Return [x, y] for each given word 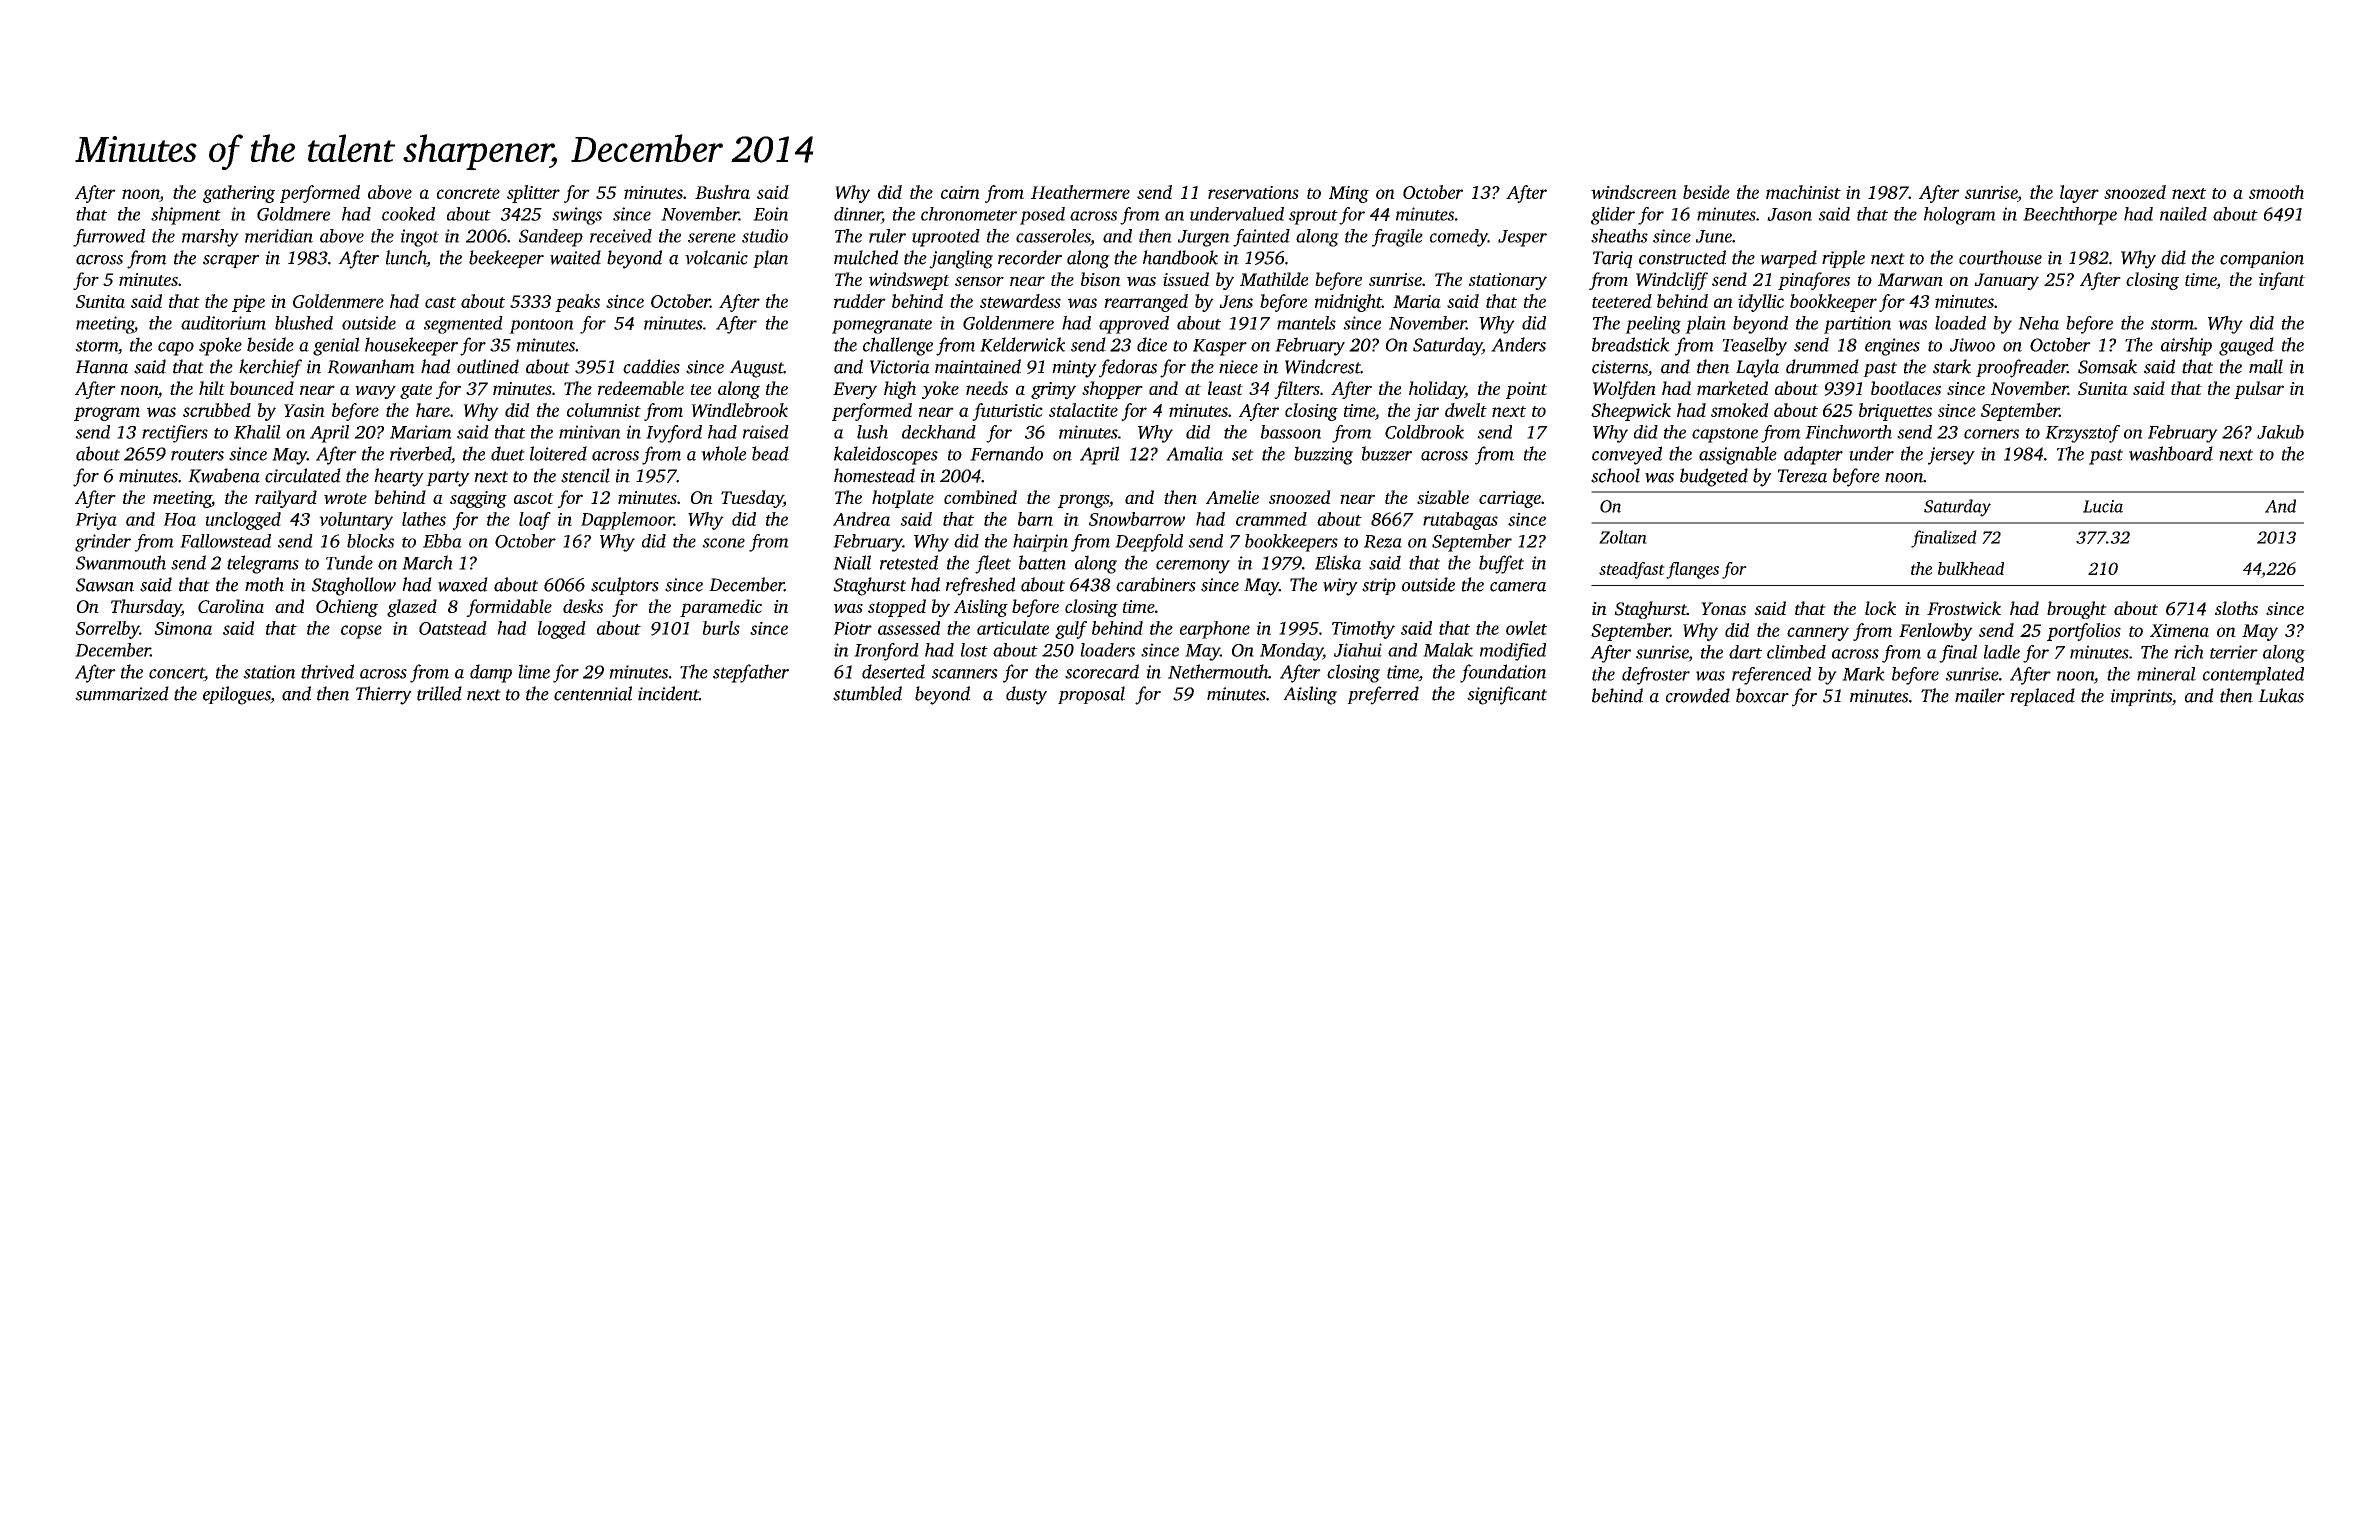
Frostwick [1964, 608]
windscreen [1634, 192]
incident [668, 693]
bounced [262, 388]
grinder [103, 543]
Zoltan [1623, 537]
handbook [1180, 257]
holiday [1437, 390]
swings [577, 216]
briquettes [1895, 412]
